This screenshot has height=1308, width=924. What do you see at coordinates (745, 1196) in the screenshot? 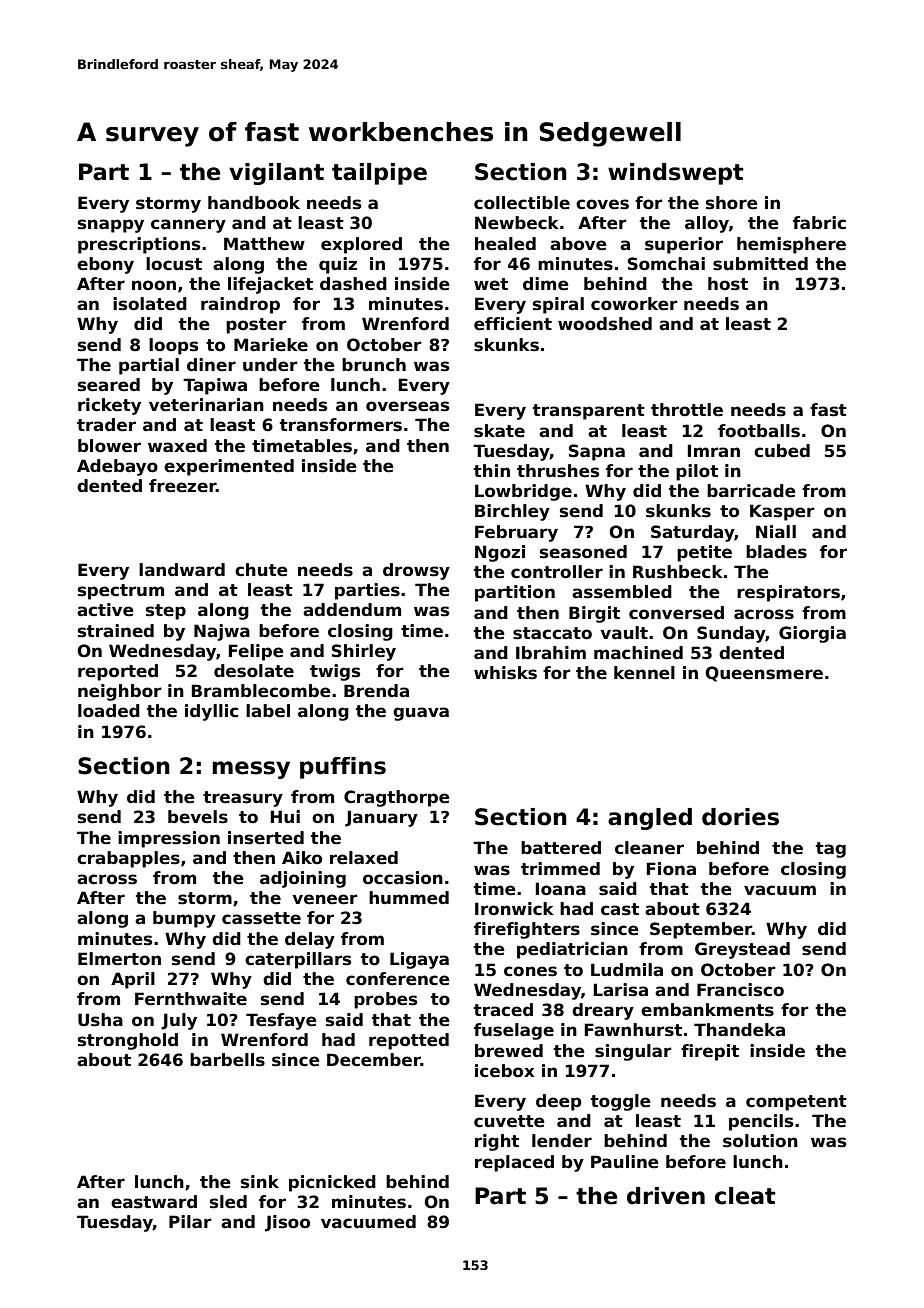
I see `cleat` at bounding box center [745, 1196].
